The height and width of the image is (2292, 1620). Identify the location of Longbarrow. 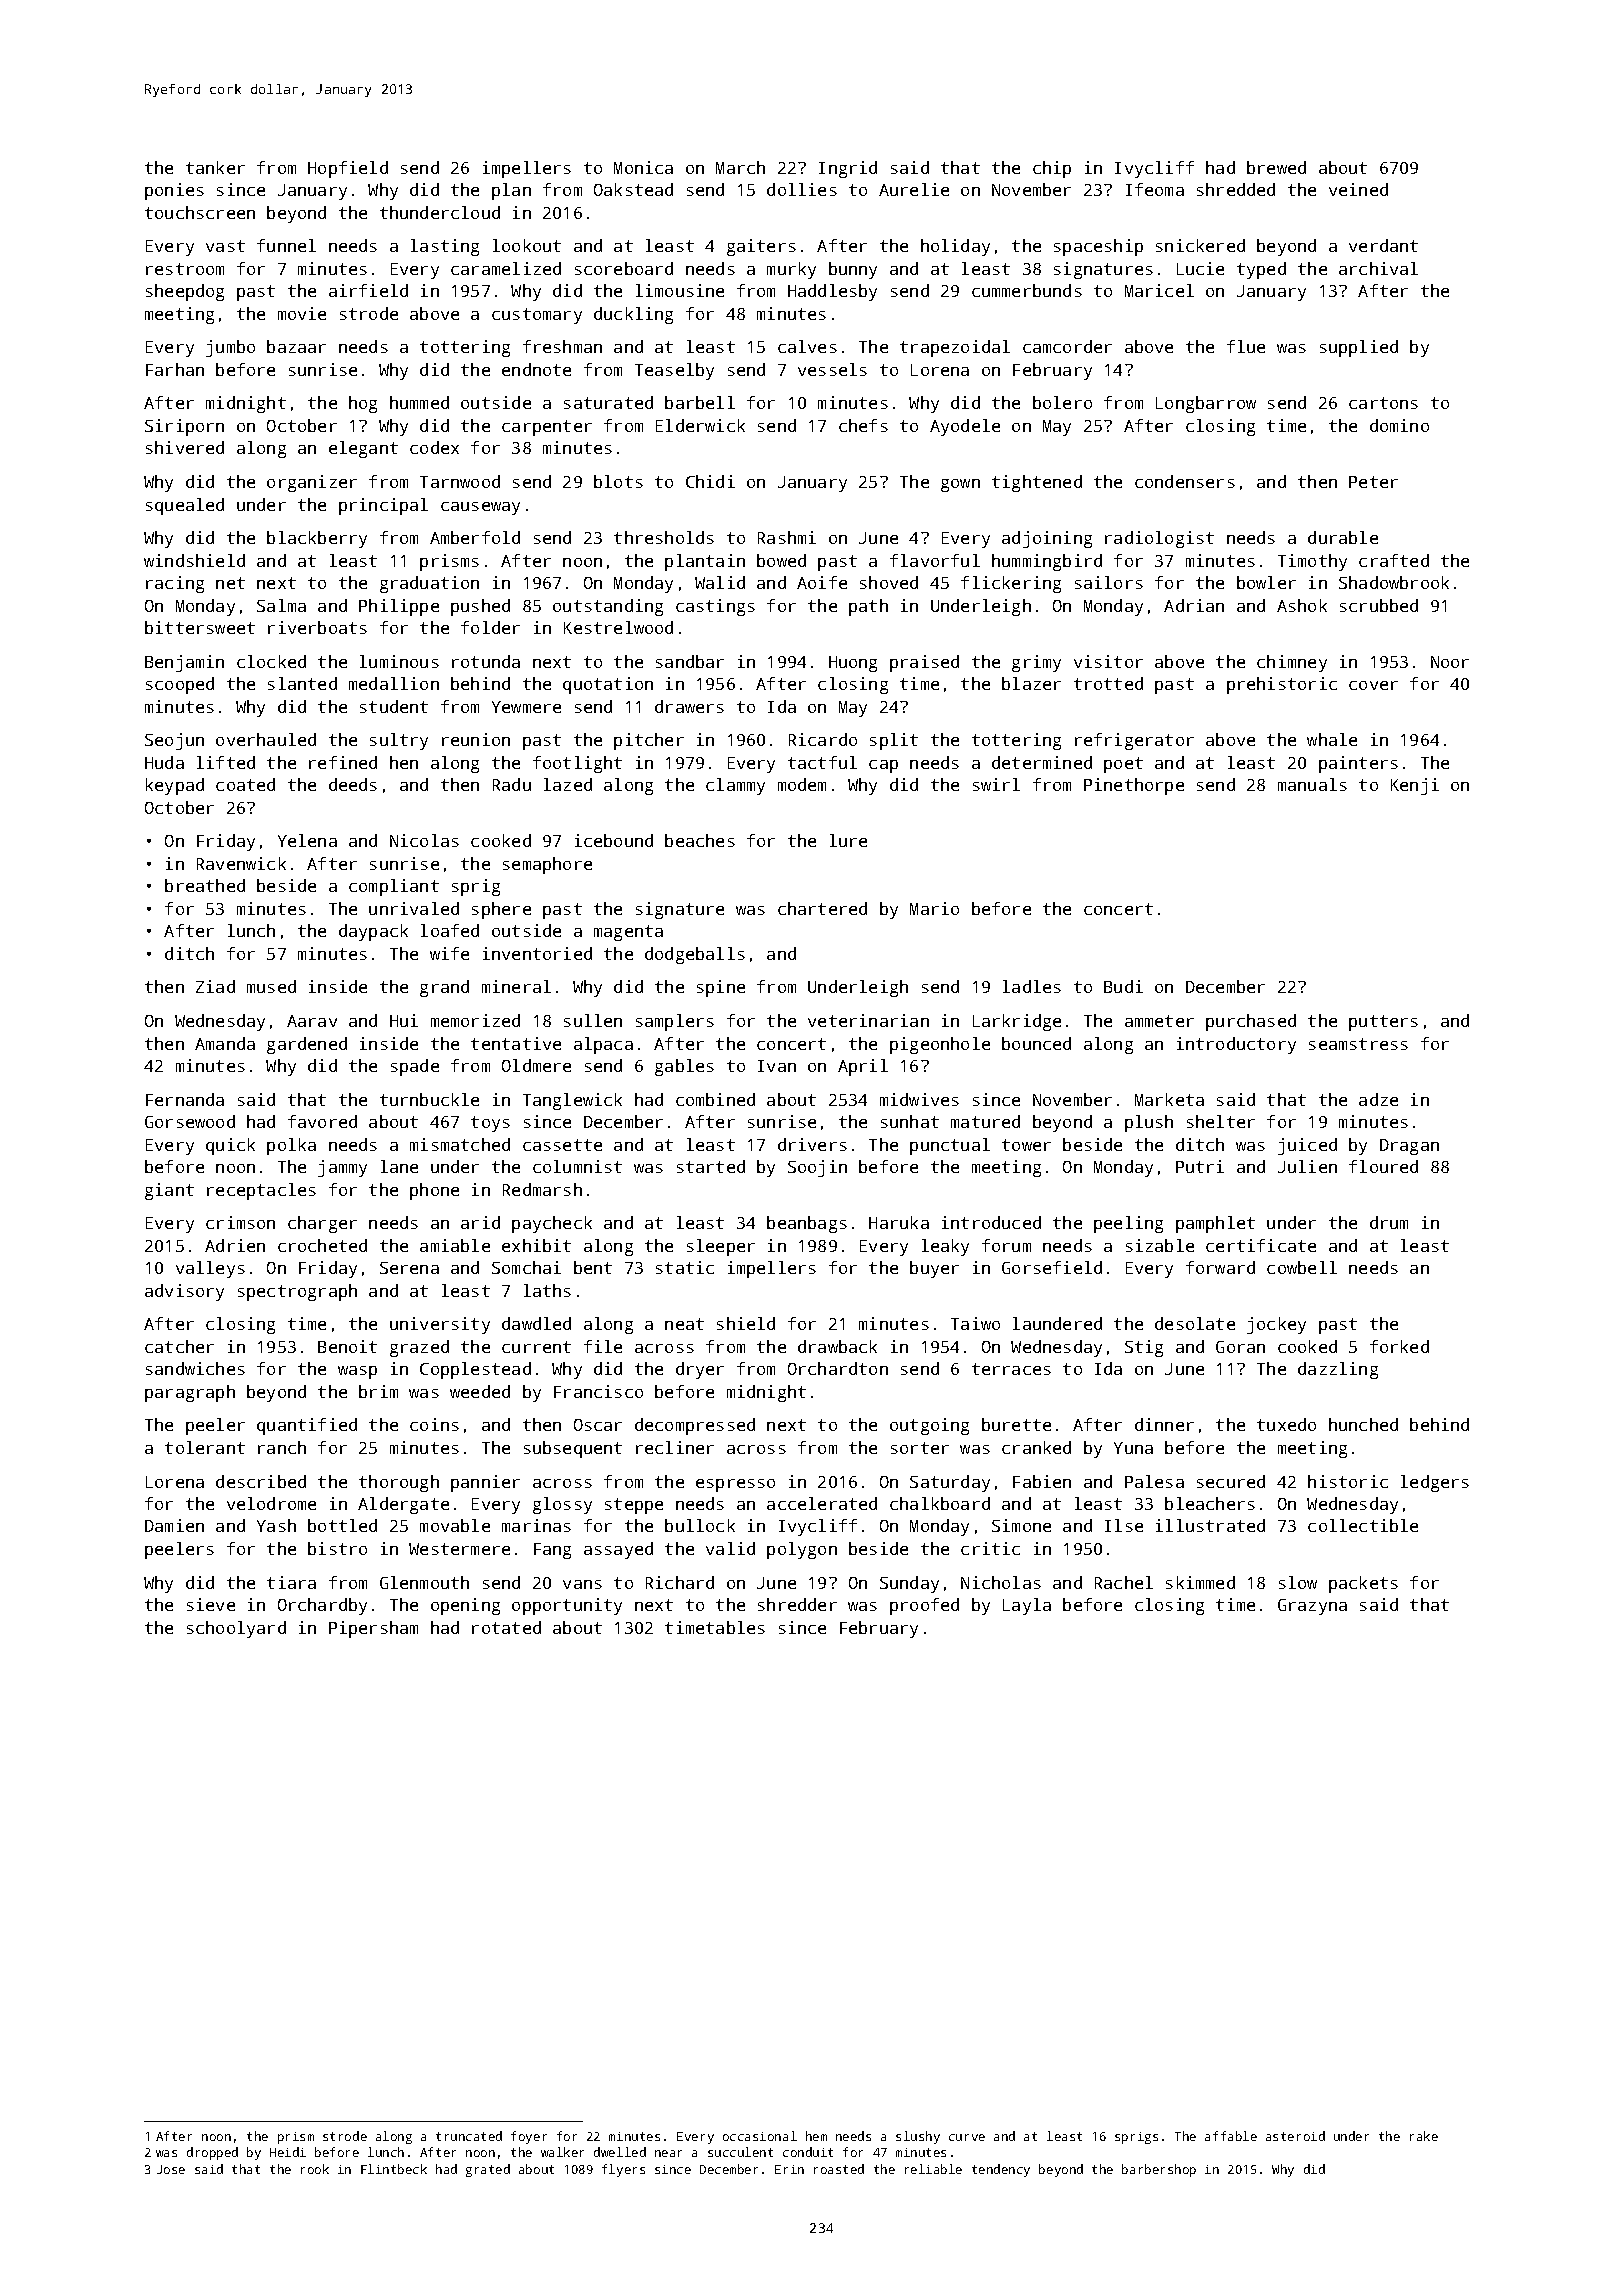
(1206, 404).
